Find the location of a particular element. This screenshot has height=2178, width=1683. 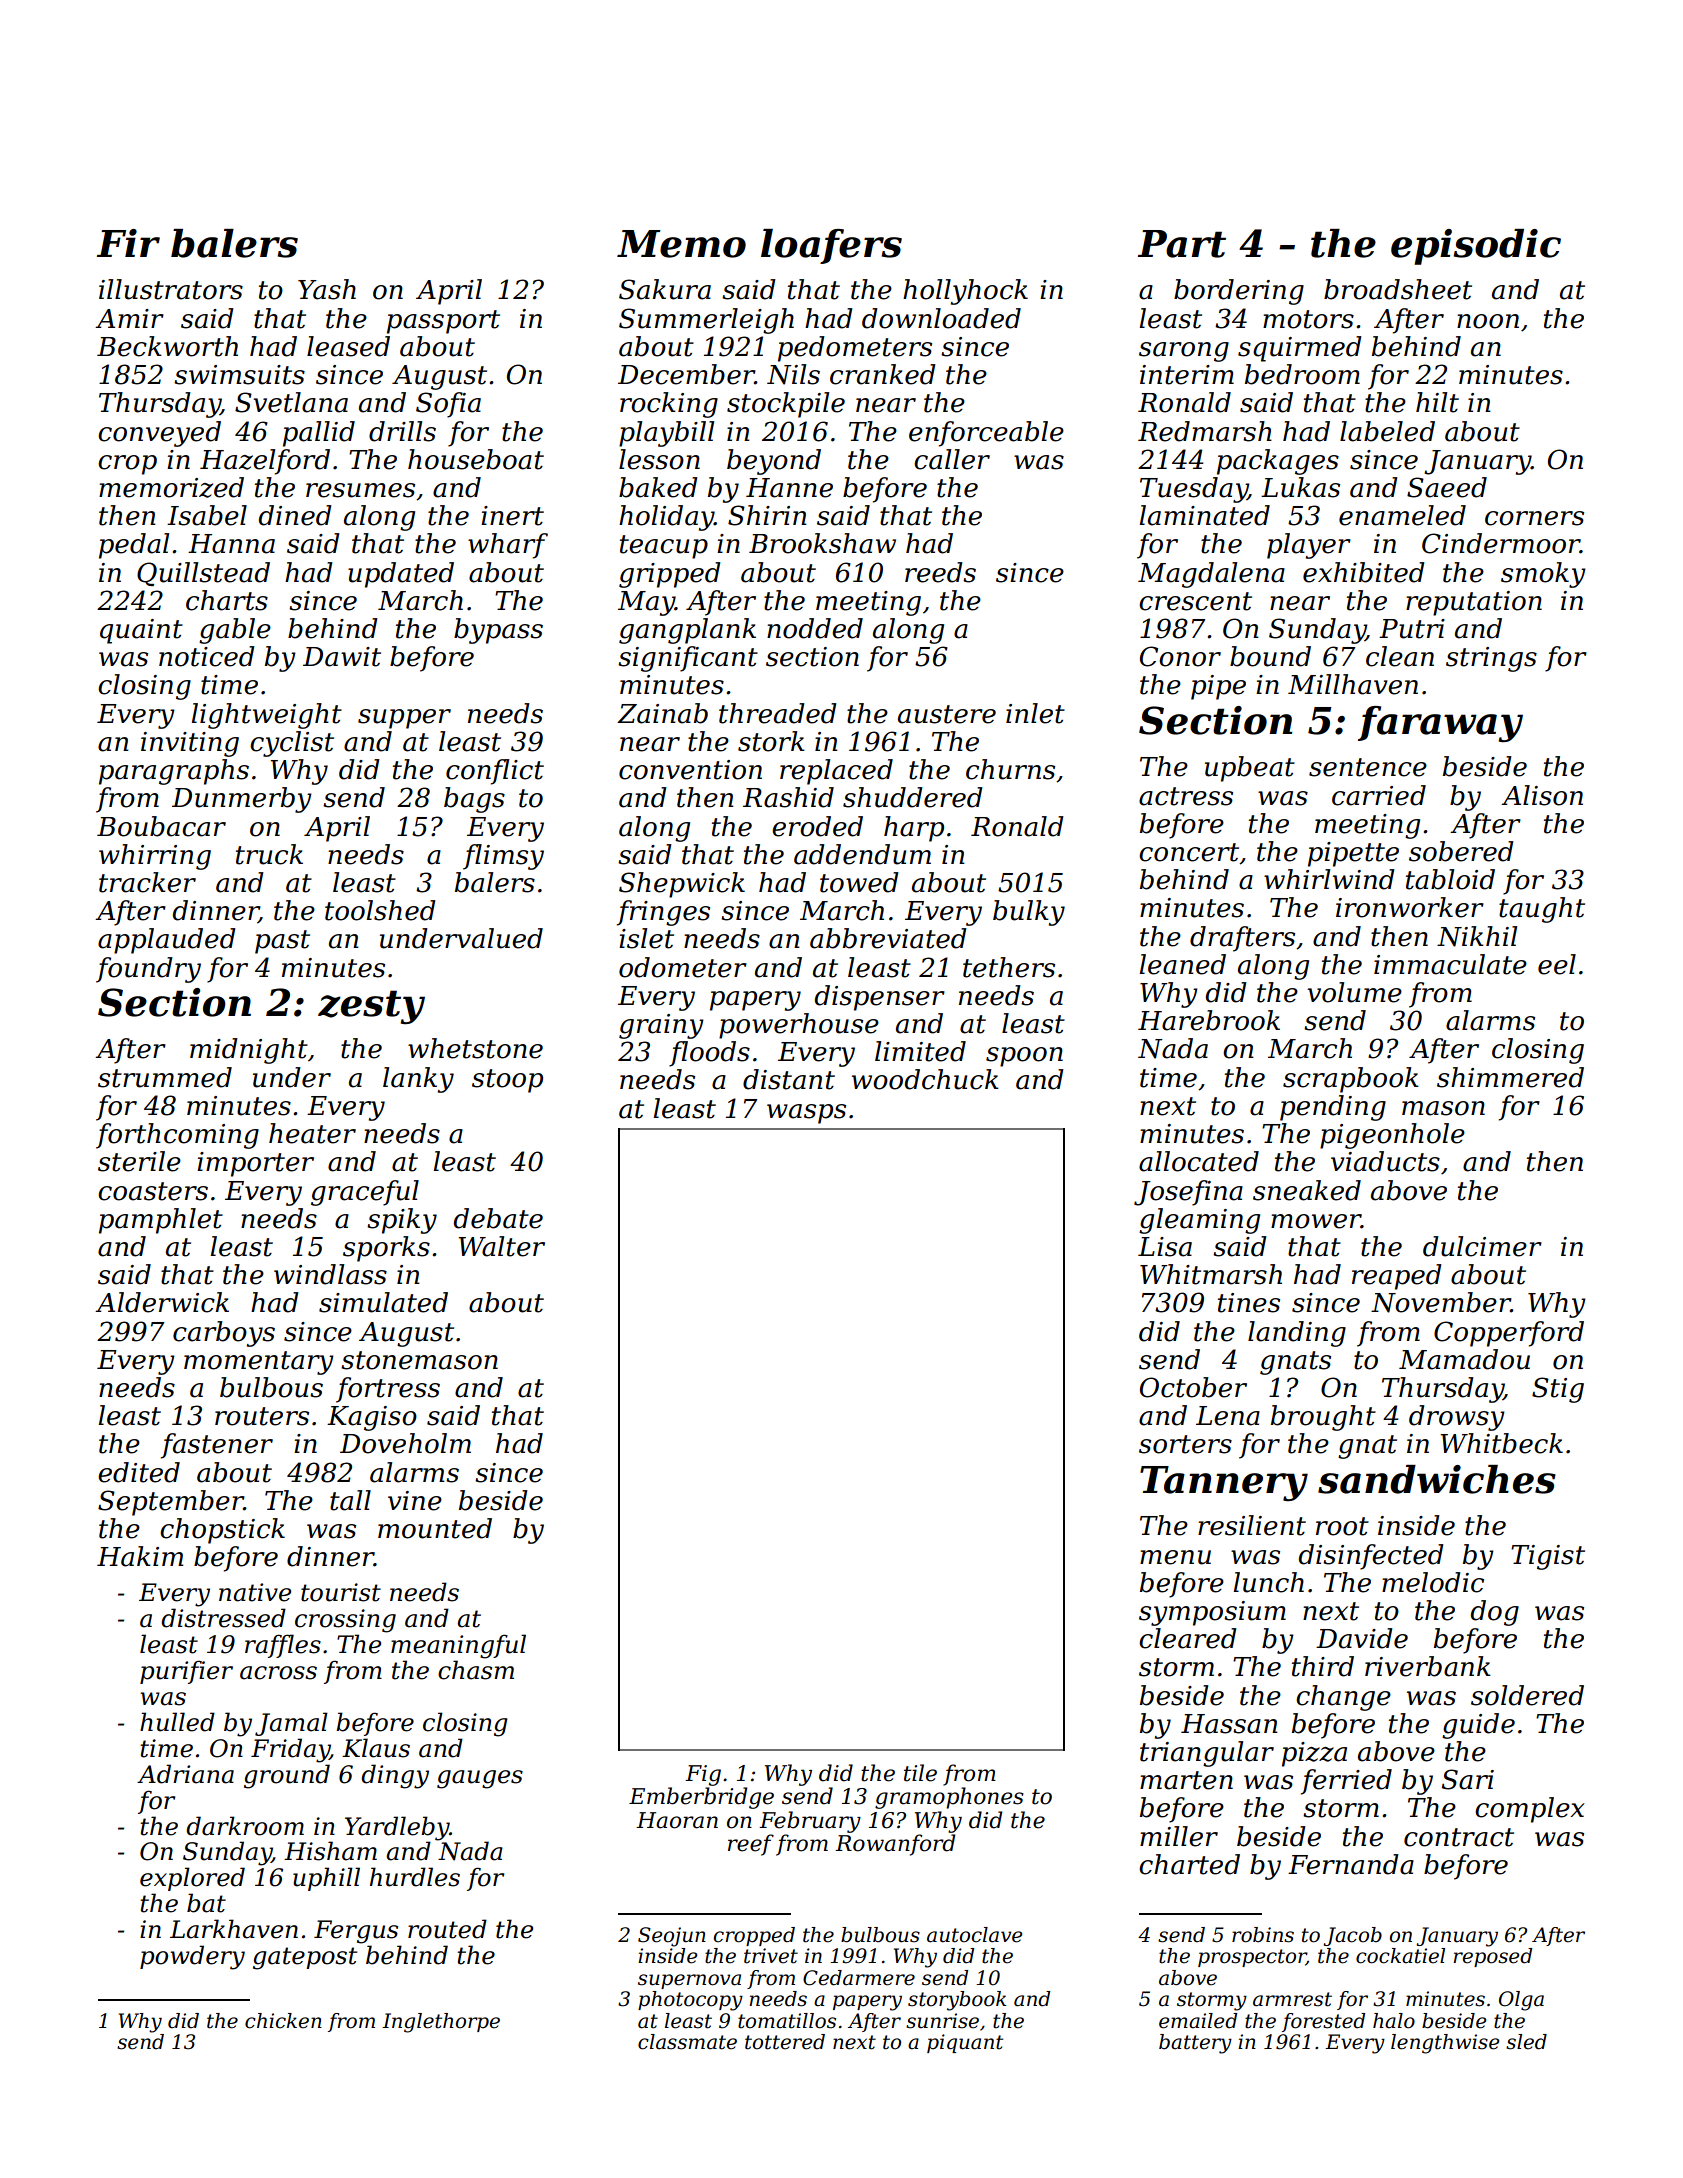

autoclave is located at coordinates (974, 1935).
